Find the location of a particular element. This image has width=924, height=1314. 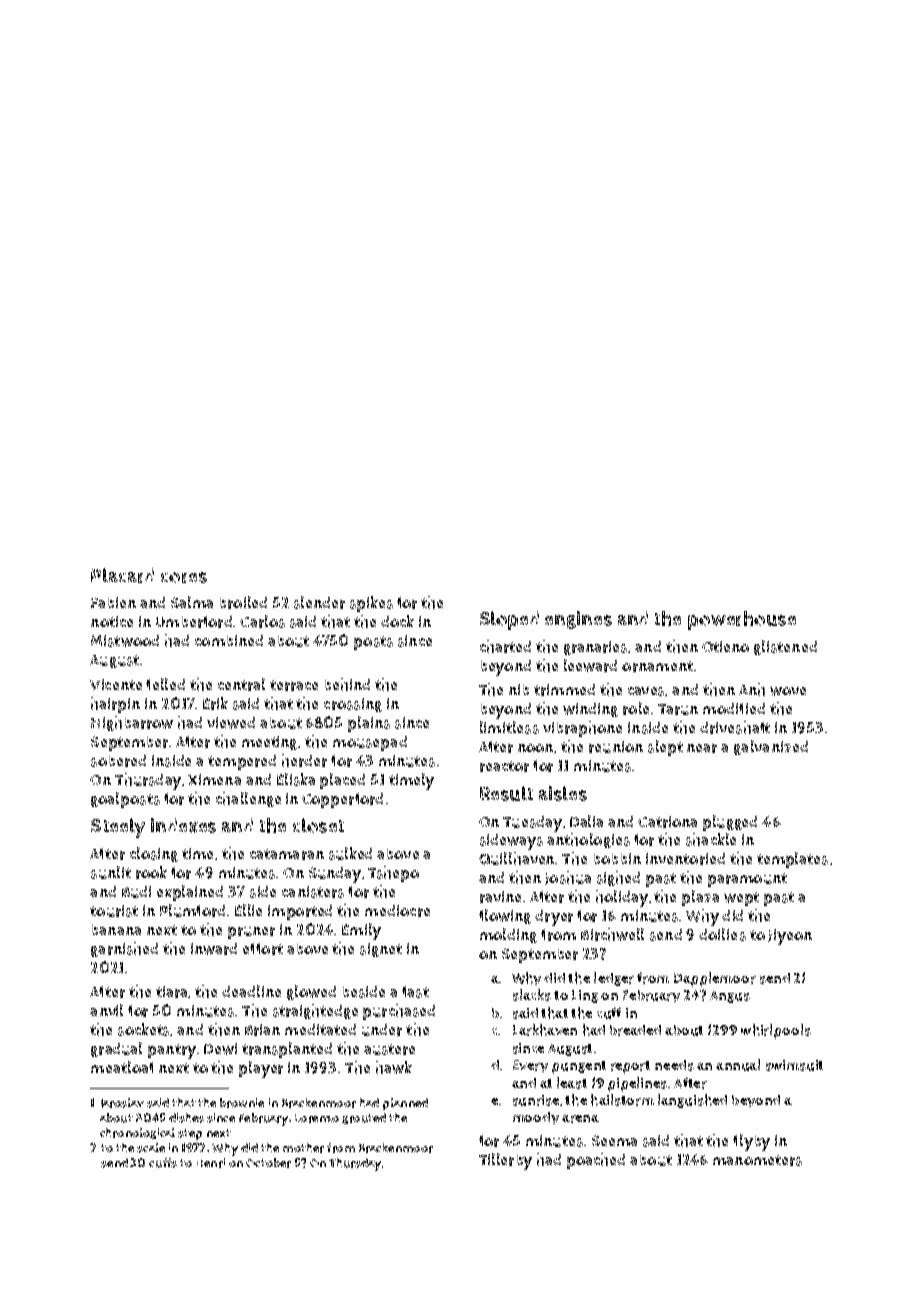

mother is located at coordinates (303, 1148).
